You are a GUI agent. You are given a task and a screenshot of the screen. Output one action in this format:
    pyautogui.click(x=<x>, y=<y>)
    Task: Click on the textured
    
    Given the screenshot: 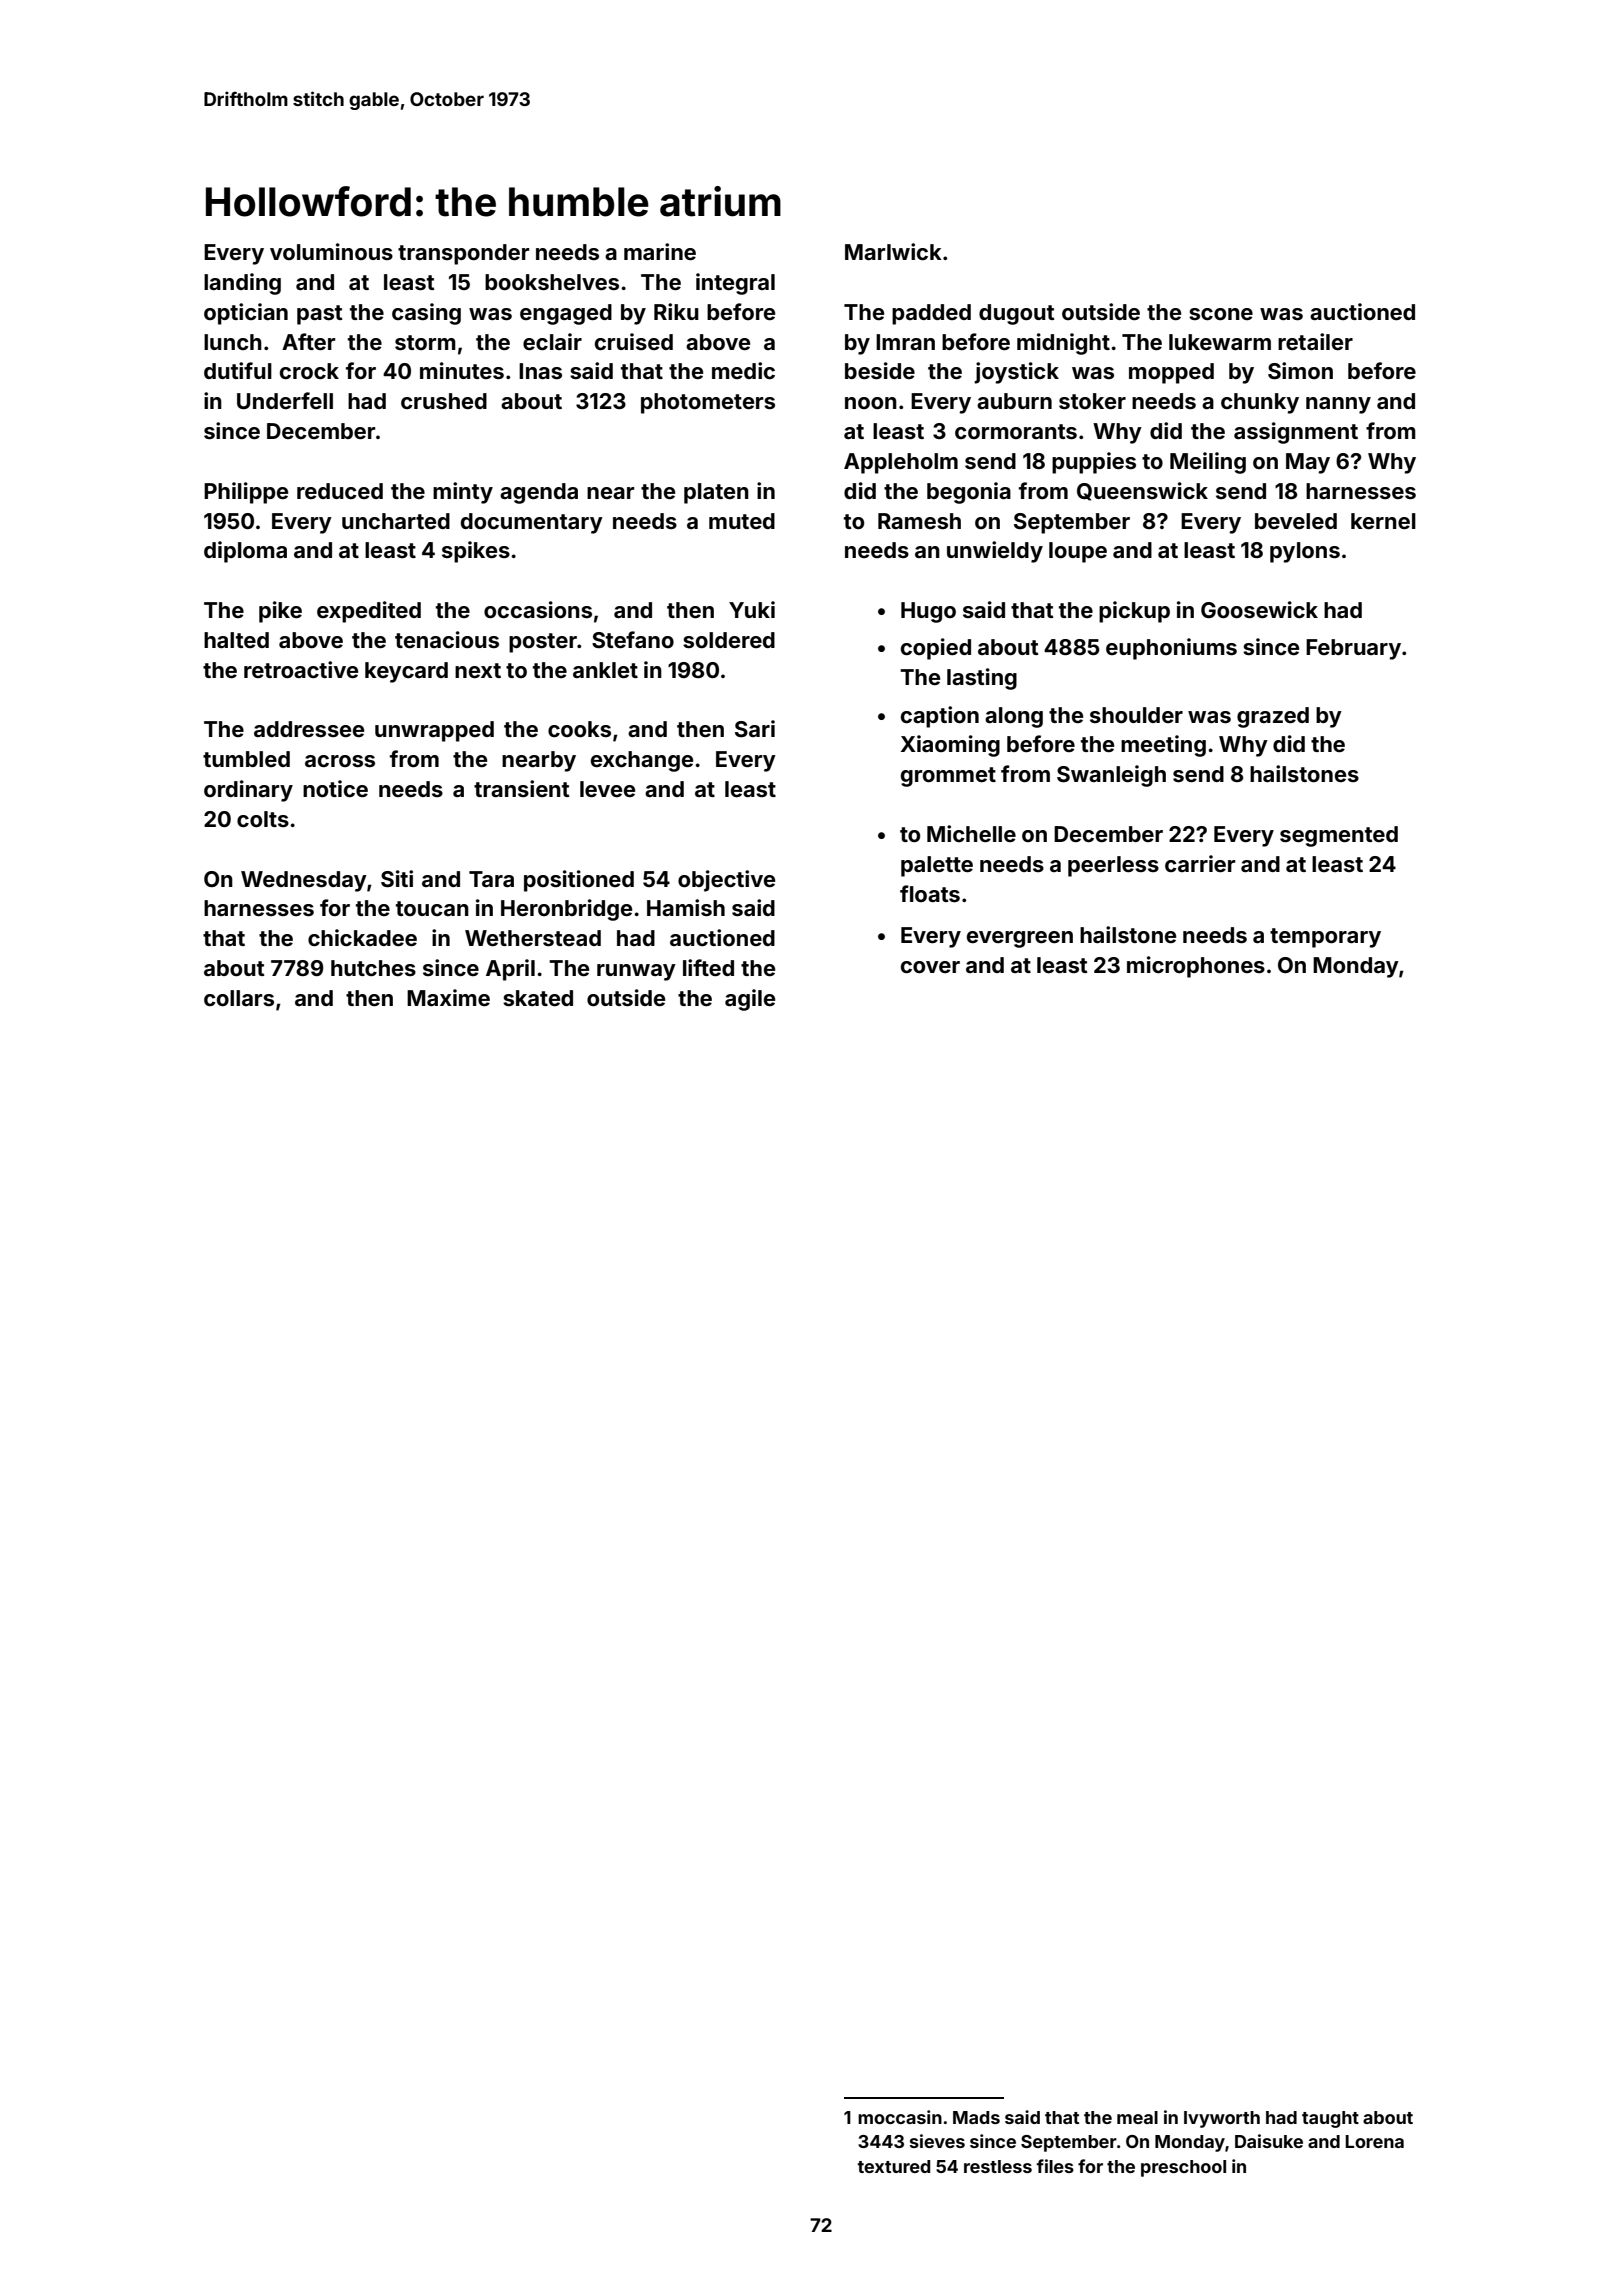 What is the action you would take?
    pyautogui.click(x=893, y=2166)
